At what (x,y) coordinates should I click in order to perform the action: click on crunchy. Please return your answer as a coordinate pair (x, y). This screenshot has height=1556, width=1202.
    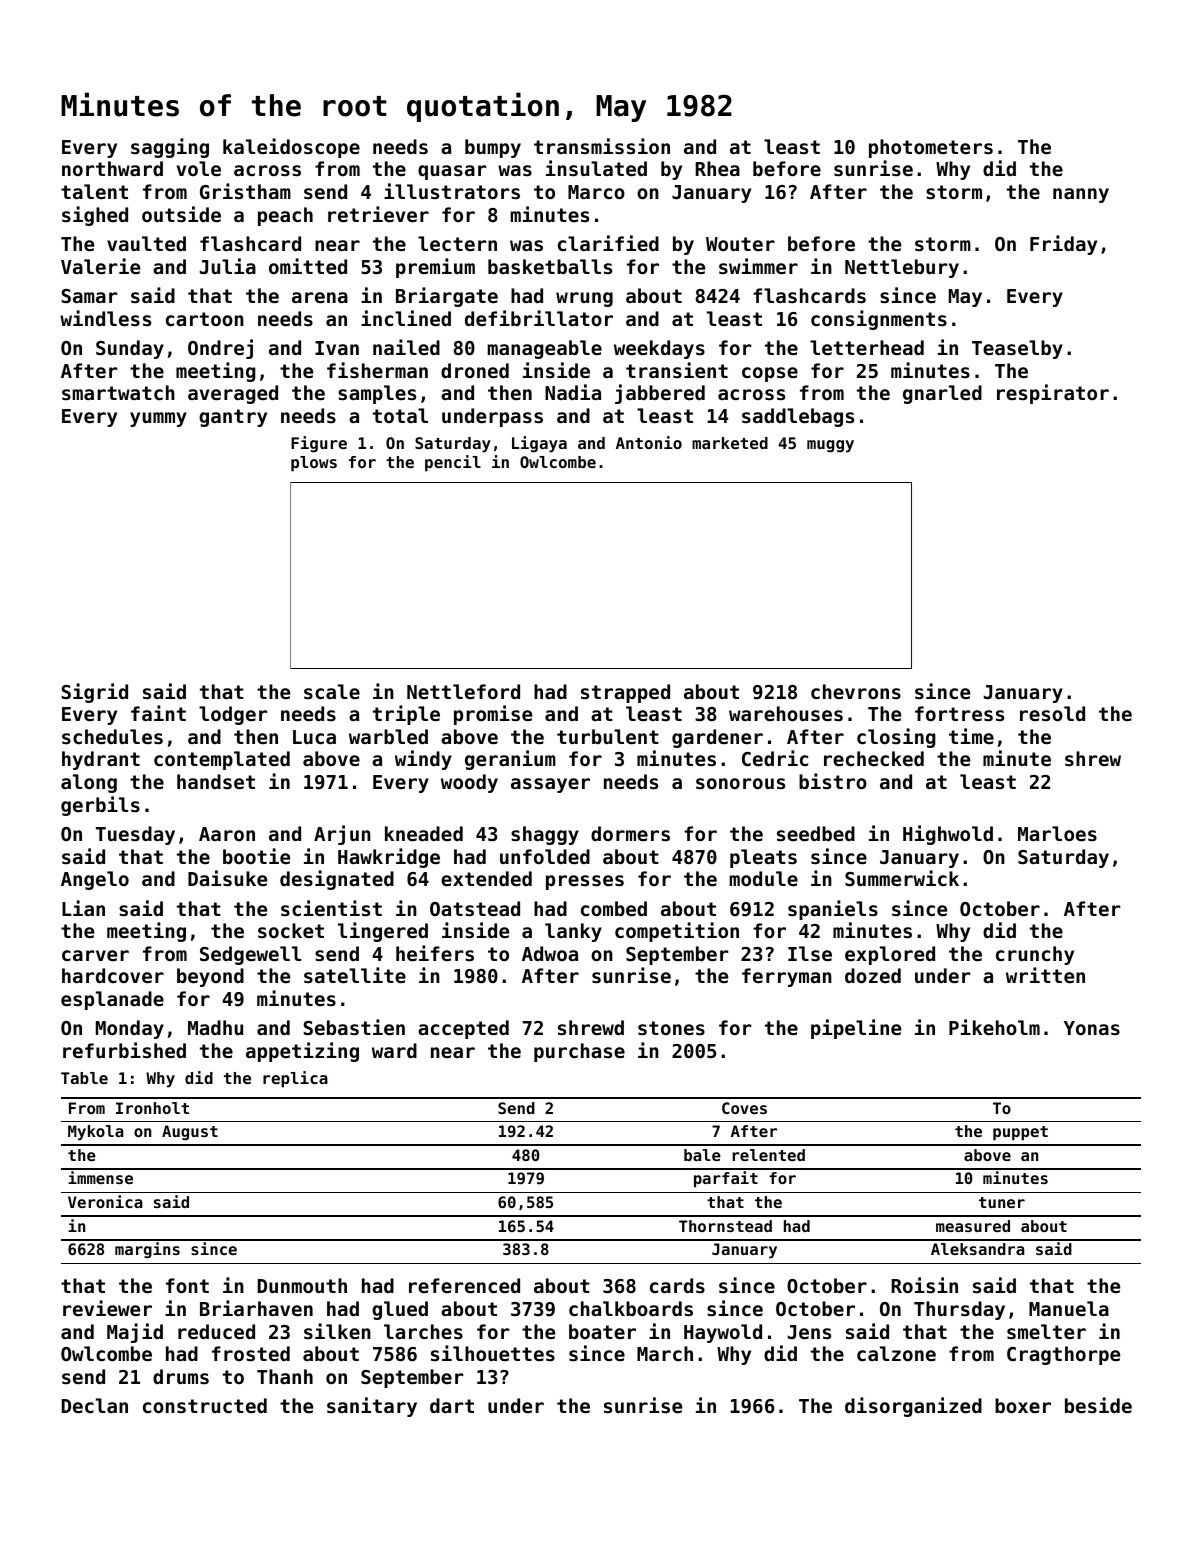
    Looking at the image, I should click on (1035, 955).
